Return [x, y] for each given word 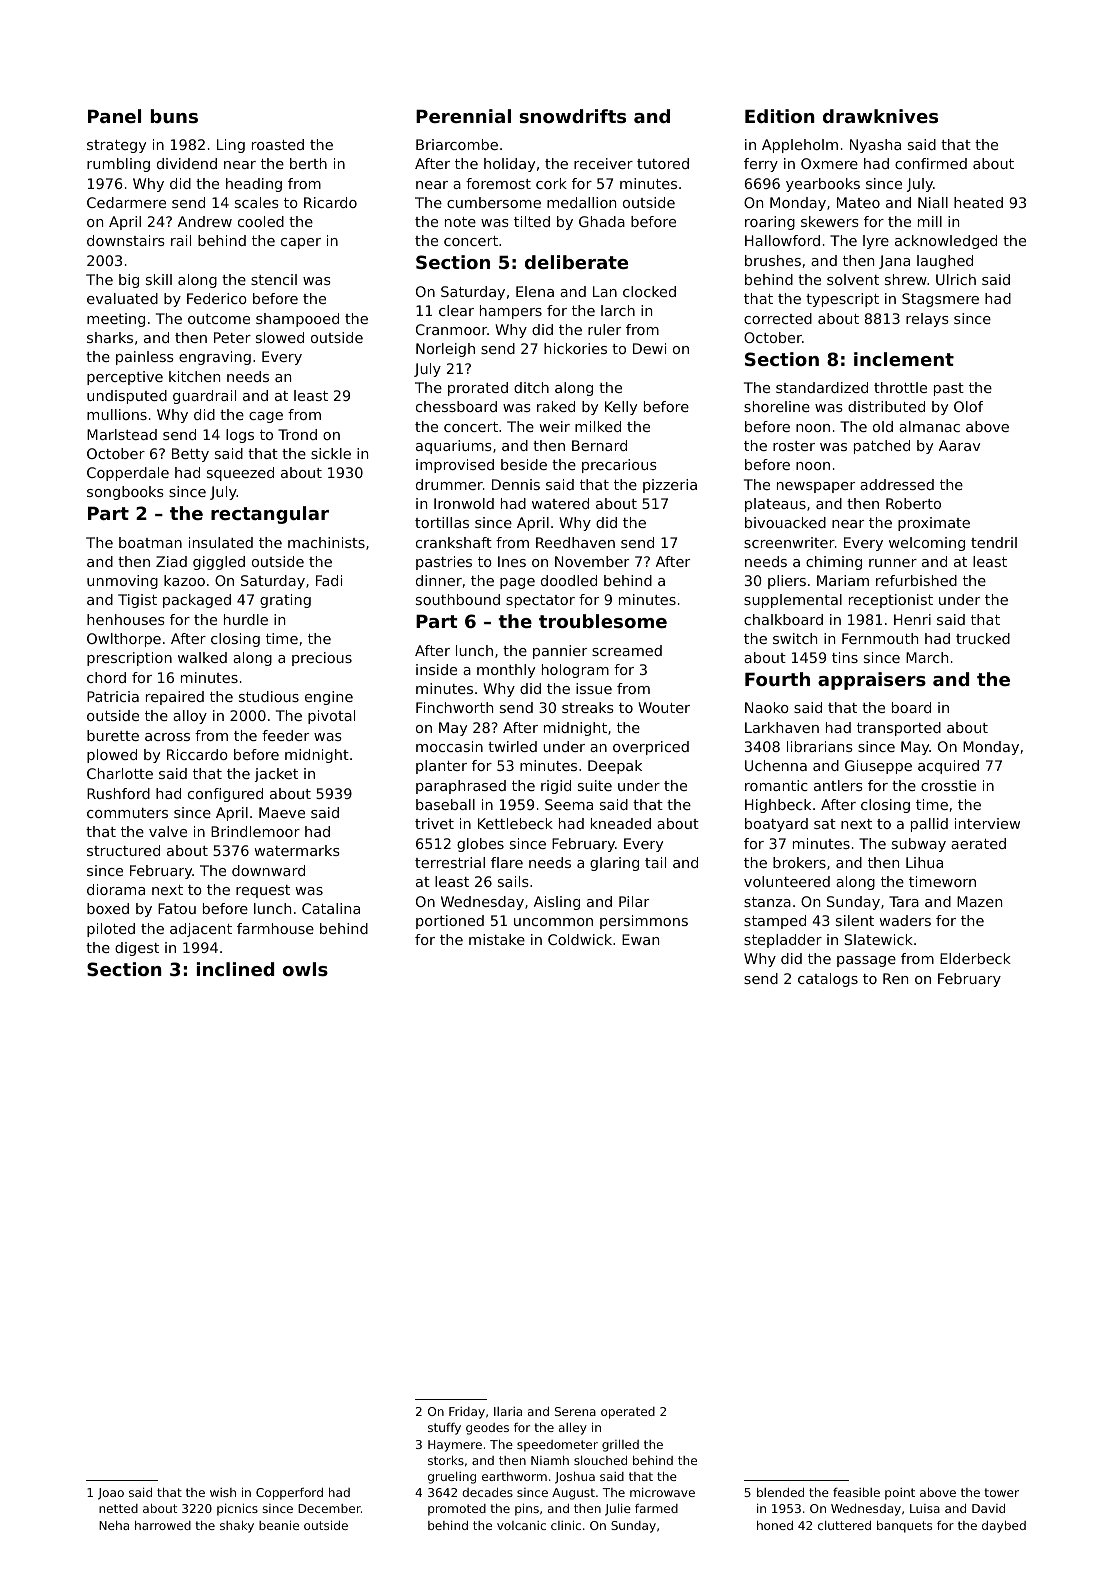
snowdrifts [572, 116]
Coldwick [580, 939]
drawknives [880, 116]
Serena [575, 1411]
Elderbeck [975, 958]
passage [866, 961]
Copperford [289, 1493]
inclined [235, 969]
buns [174, 116]
